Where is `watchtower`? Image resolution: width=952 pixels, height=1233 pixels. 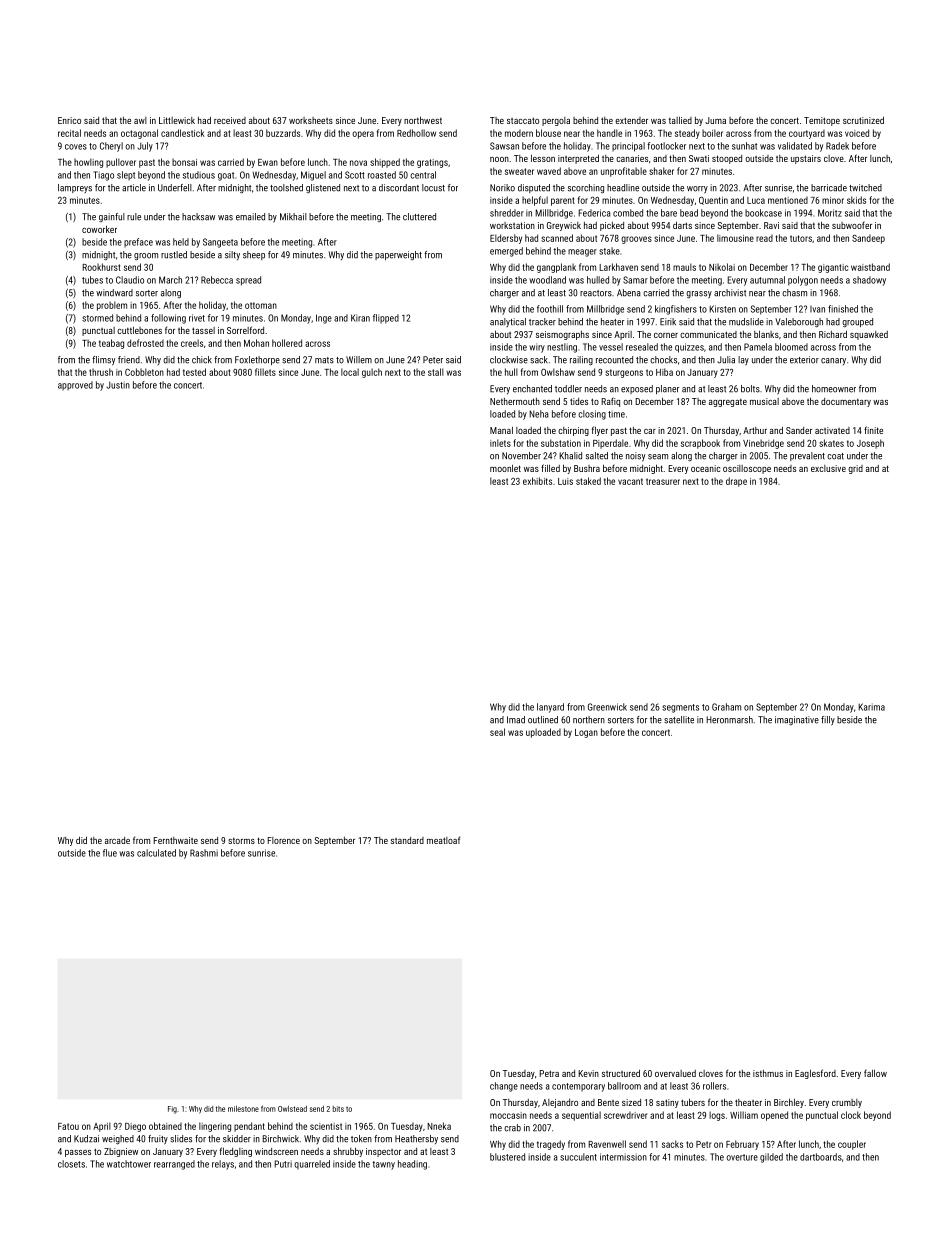
watchtower is located at coordinates (129, 1164).
